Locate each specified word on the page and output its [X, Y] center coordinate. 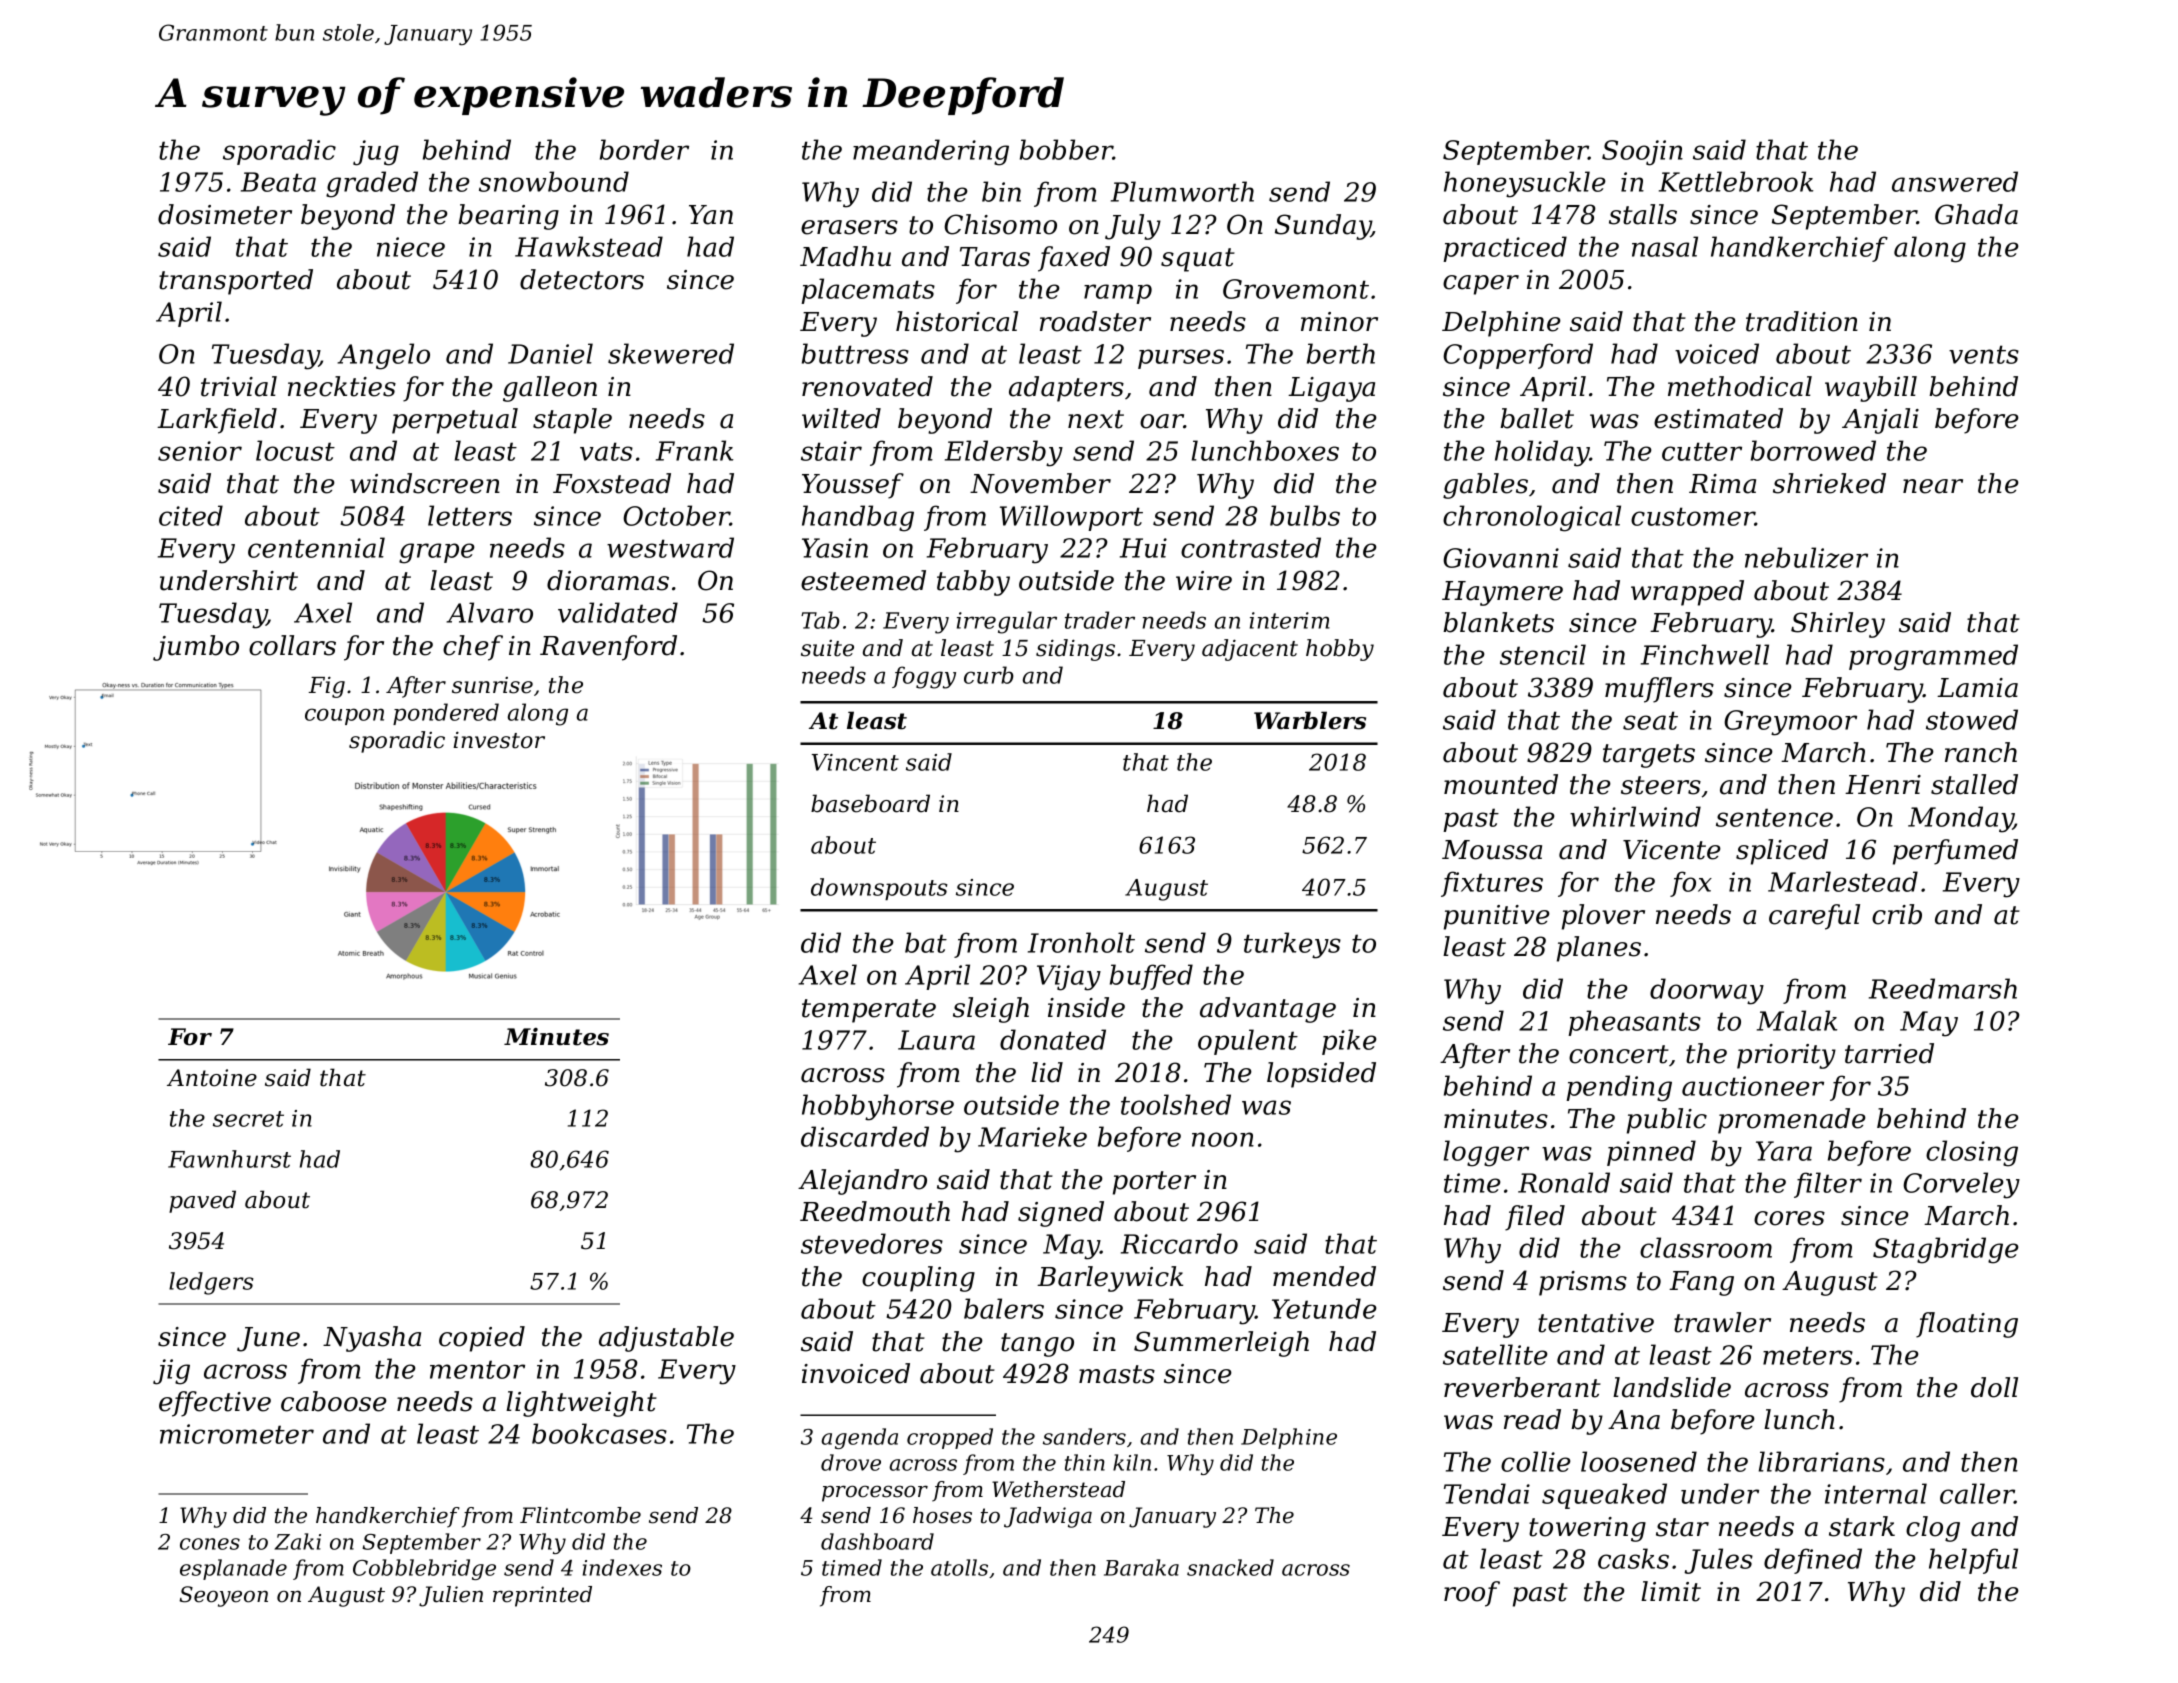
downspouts [879, 889]
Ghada [1976, 214]
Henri [1883, 785]
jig [171, 1372]
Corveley [1961, 1185]
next [1096, 419]
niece [411, 247]
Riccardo [1179, 1243]
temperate [869, 1011]
